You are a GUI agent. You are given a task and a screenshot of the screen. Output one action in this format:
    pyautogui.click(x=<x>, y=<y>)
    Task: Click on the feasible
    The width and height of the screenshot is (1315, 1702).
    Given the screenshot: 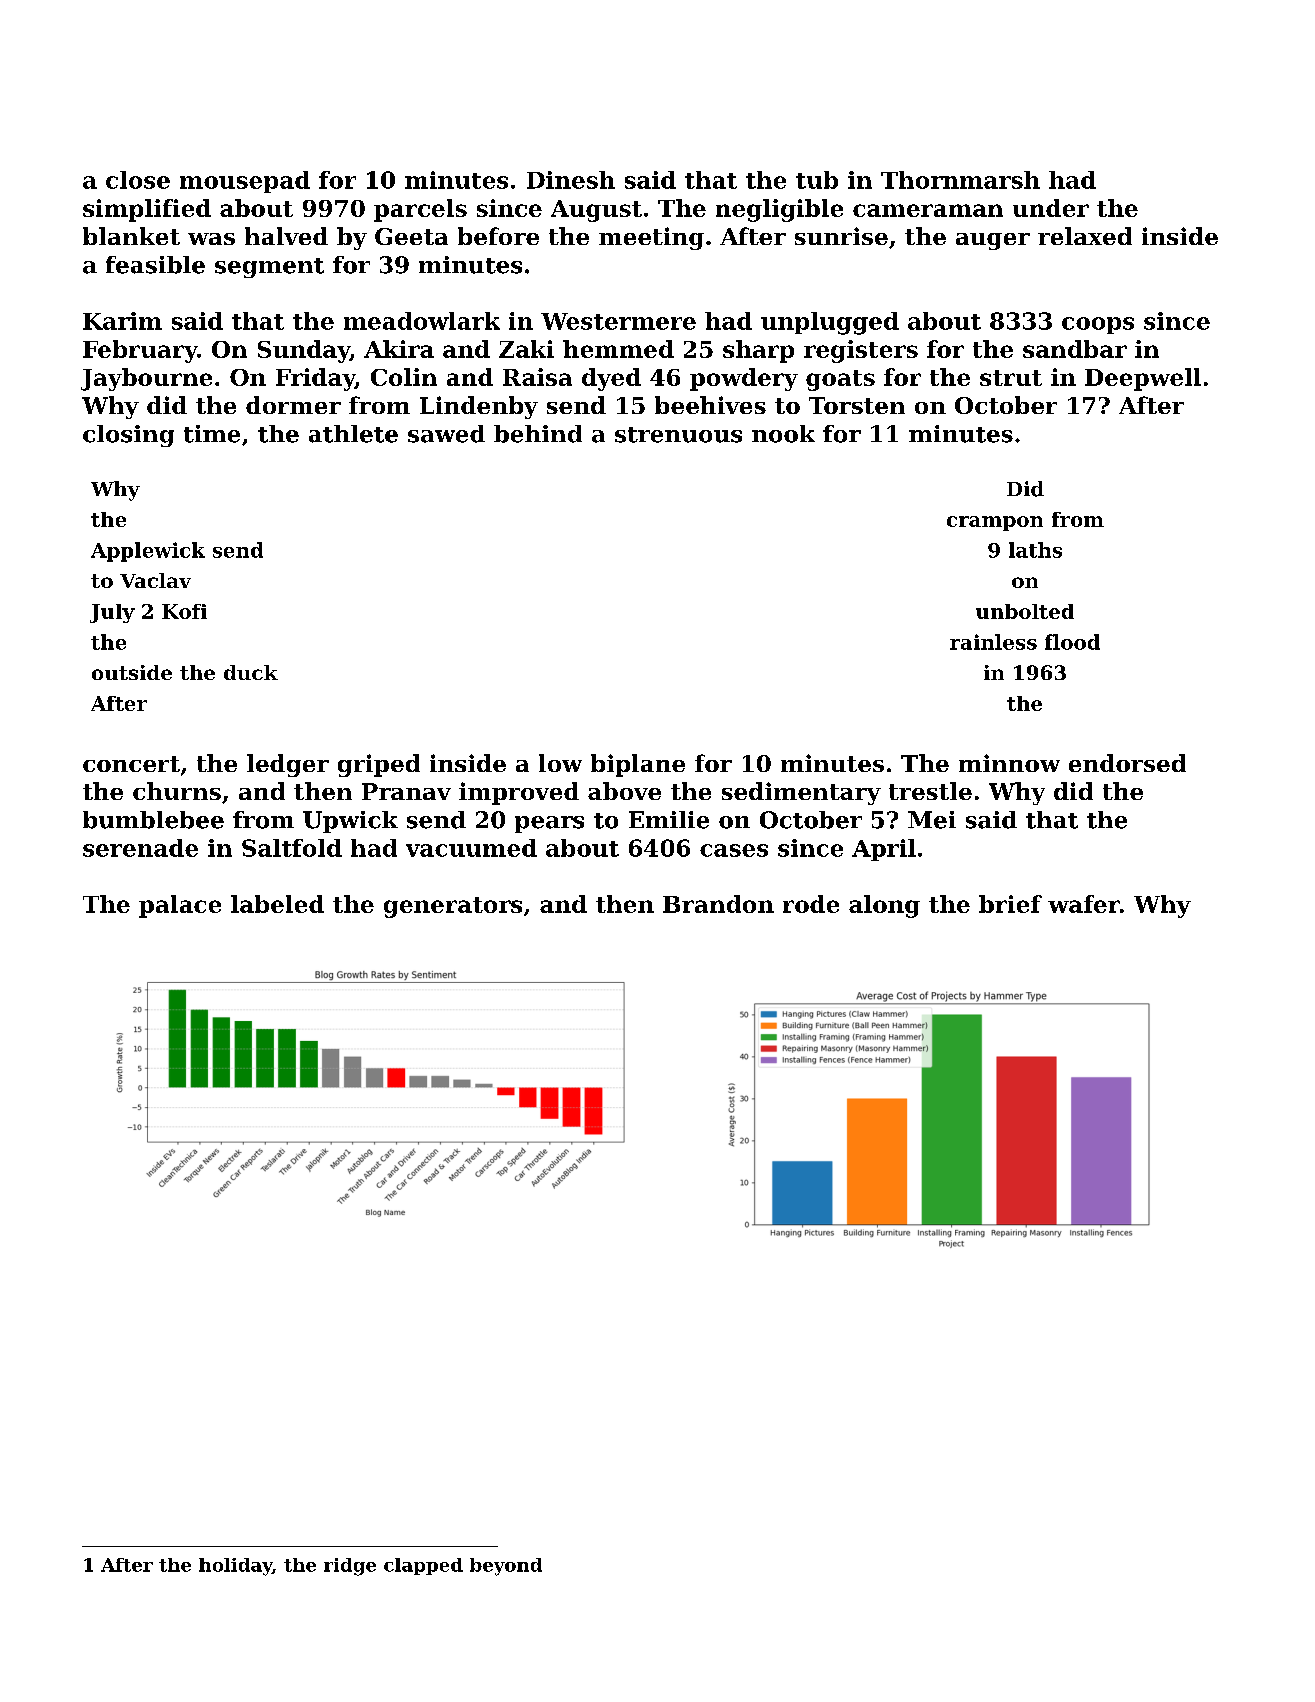 What is the action you would take?
    pyautogui.click(x=155, y=265)
